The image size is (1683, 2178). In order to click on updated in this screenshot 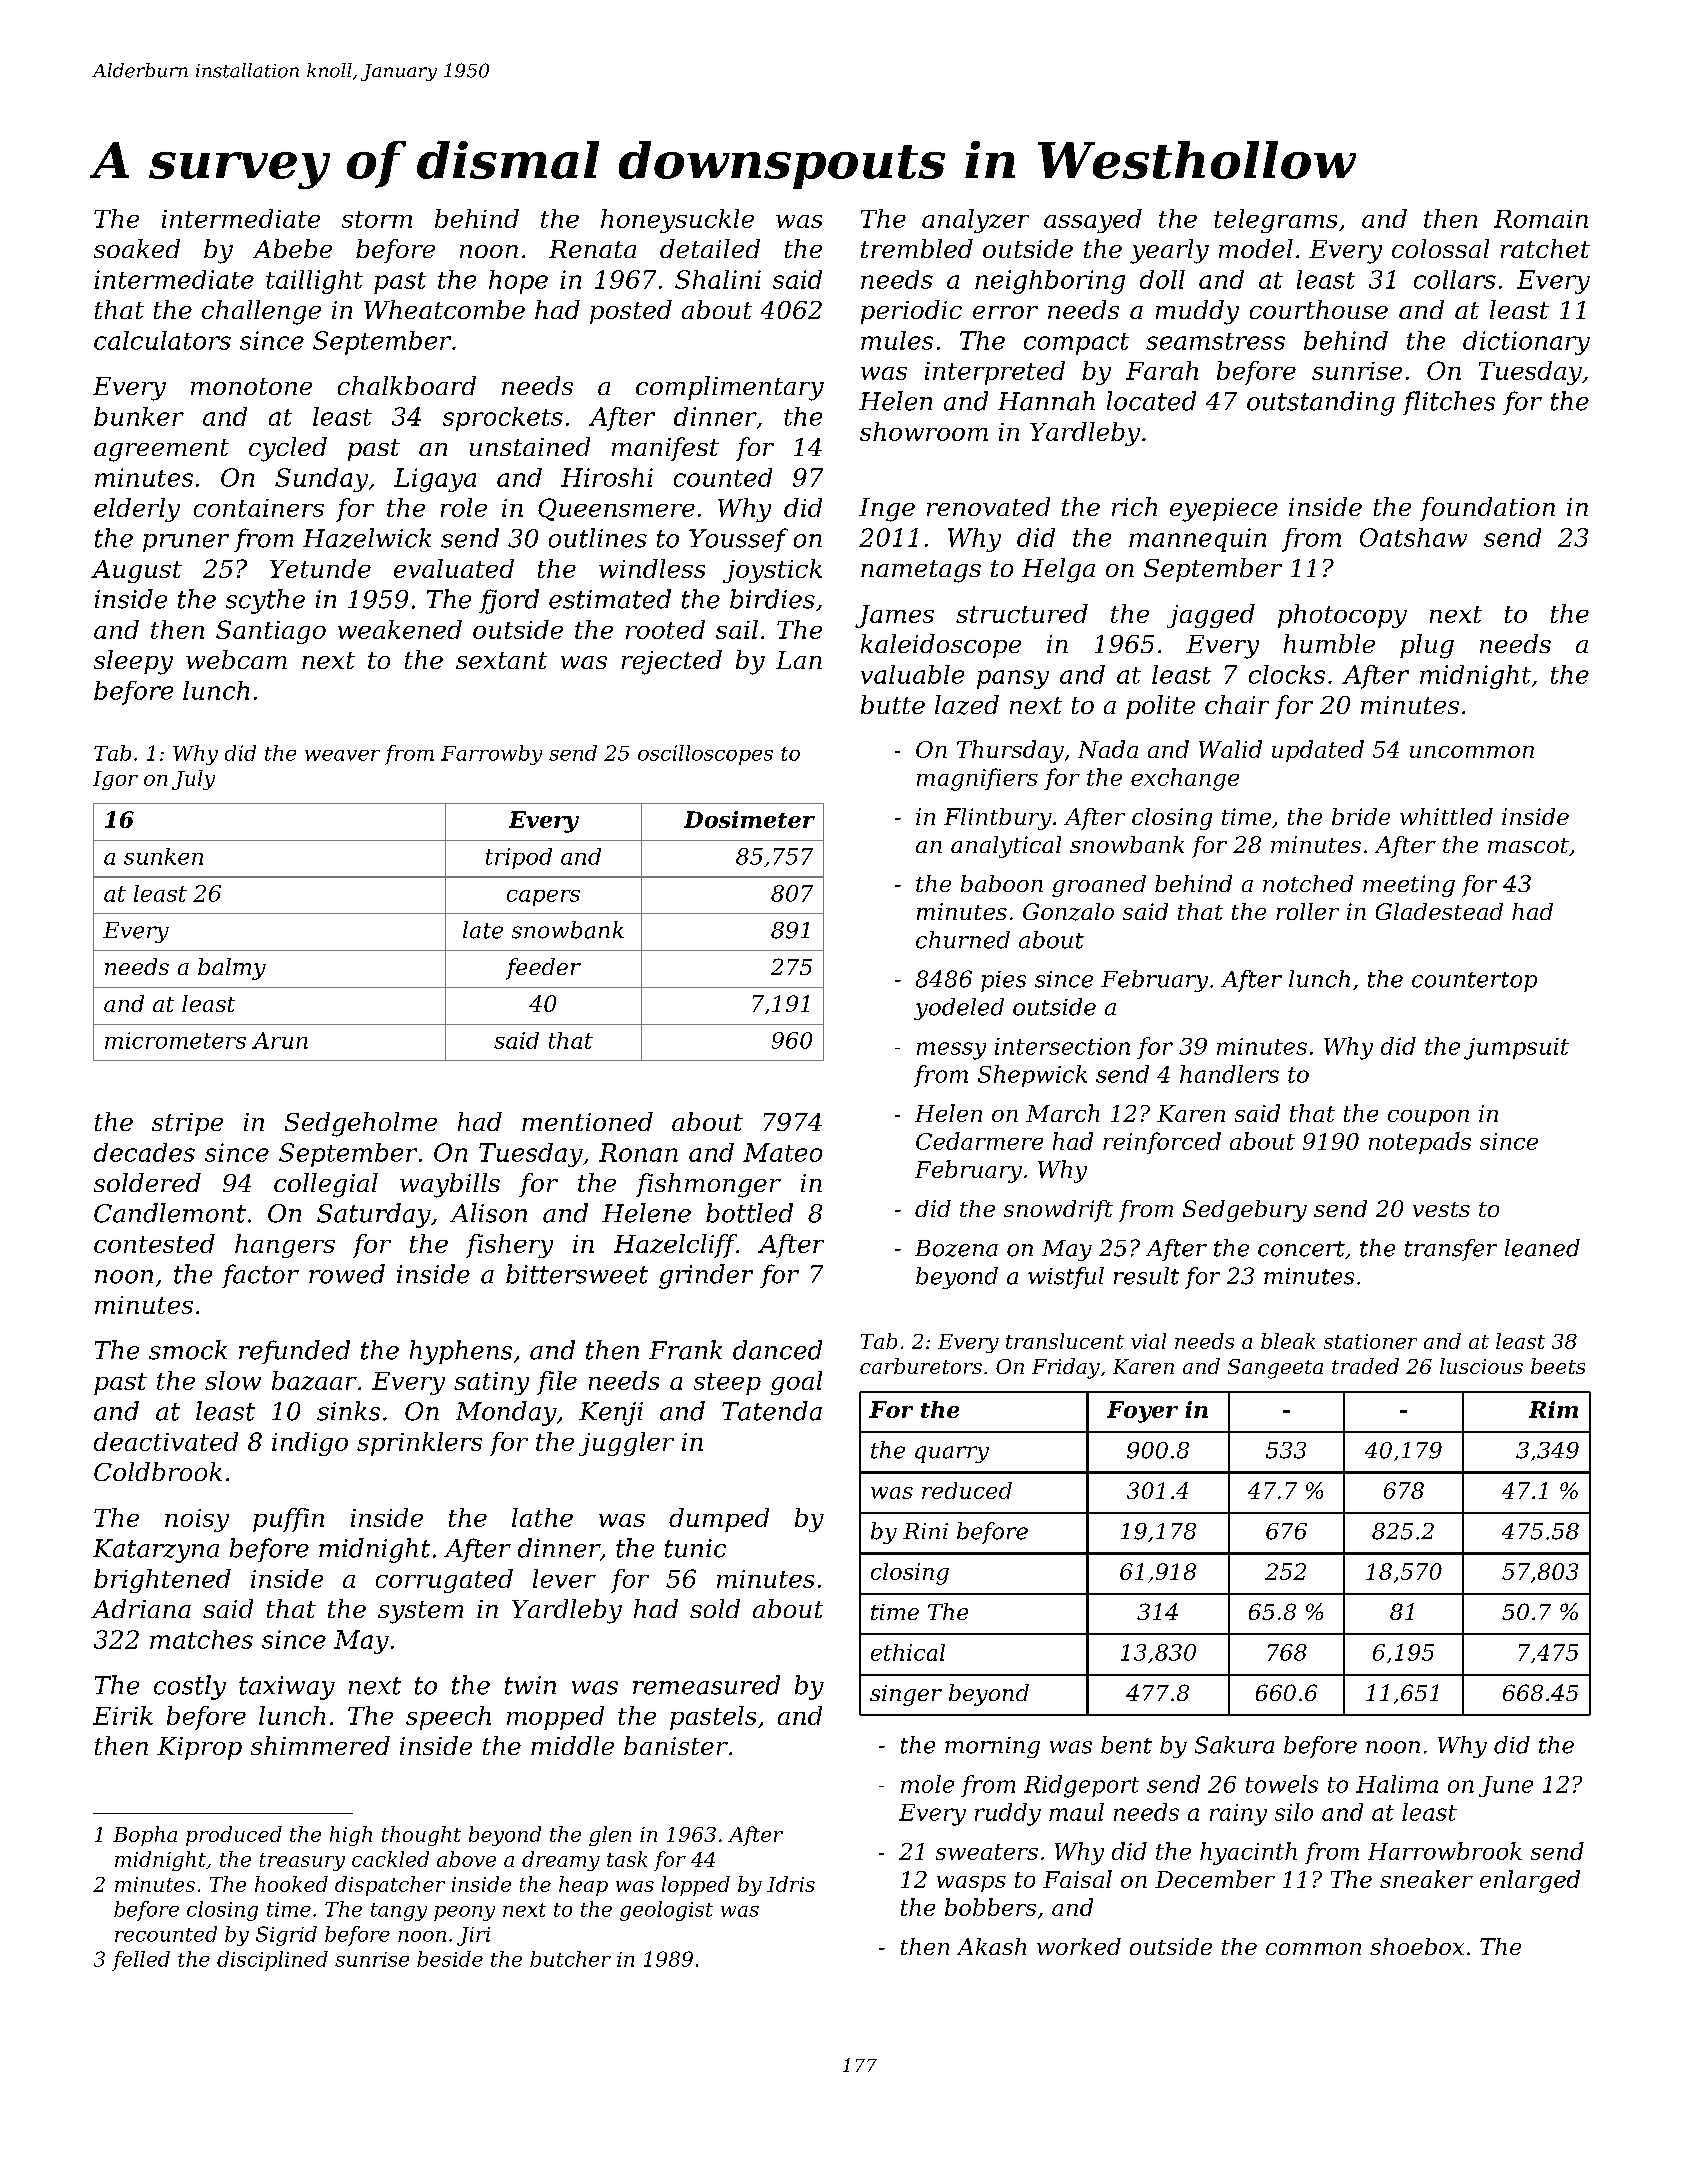, I will do `click(1318, 751)`.
